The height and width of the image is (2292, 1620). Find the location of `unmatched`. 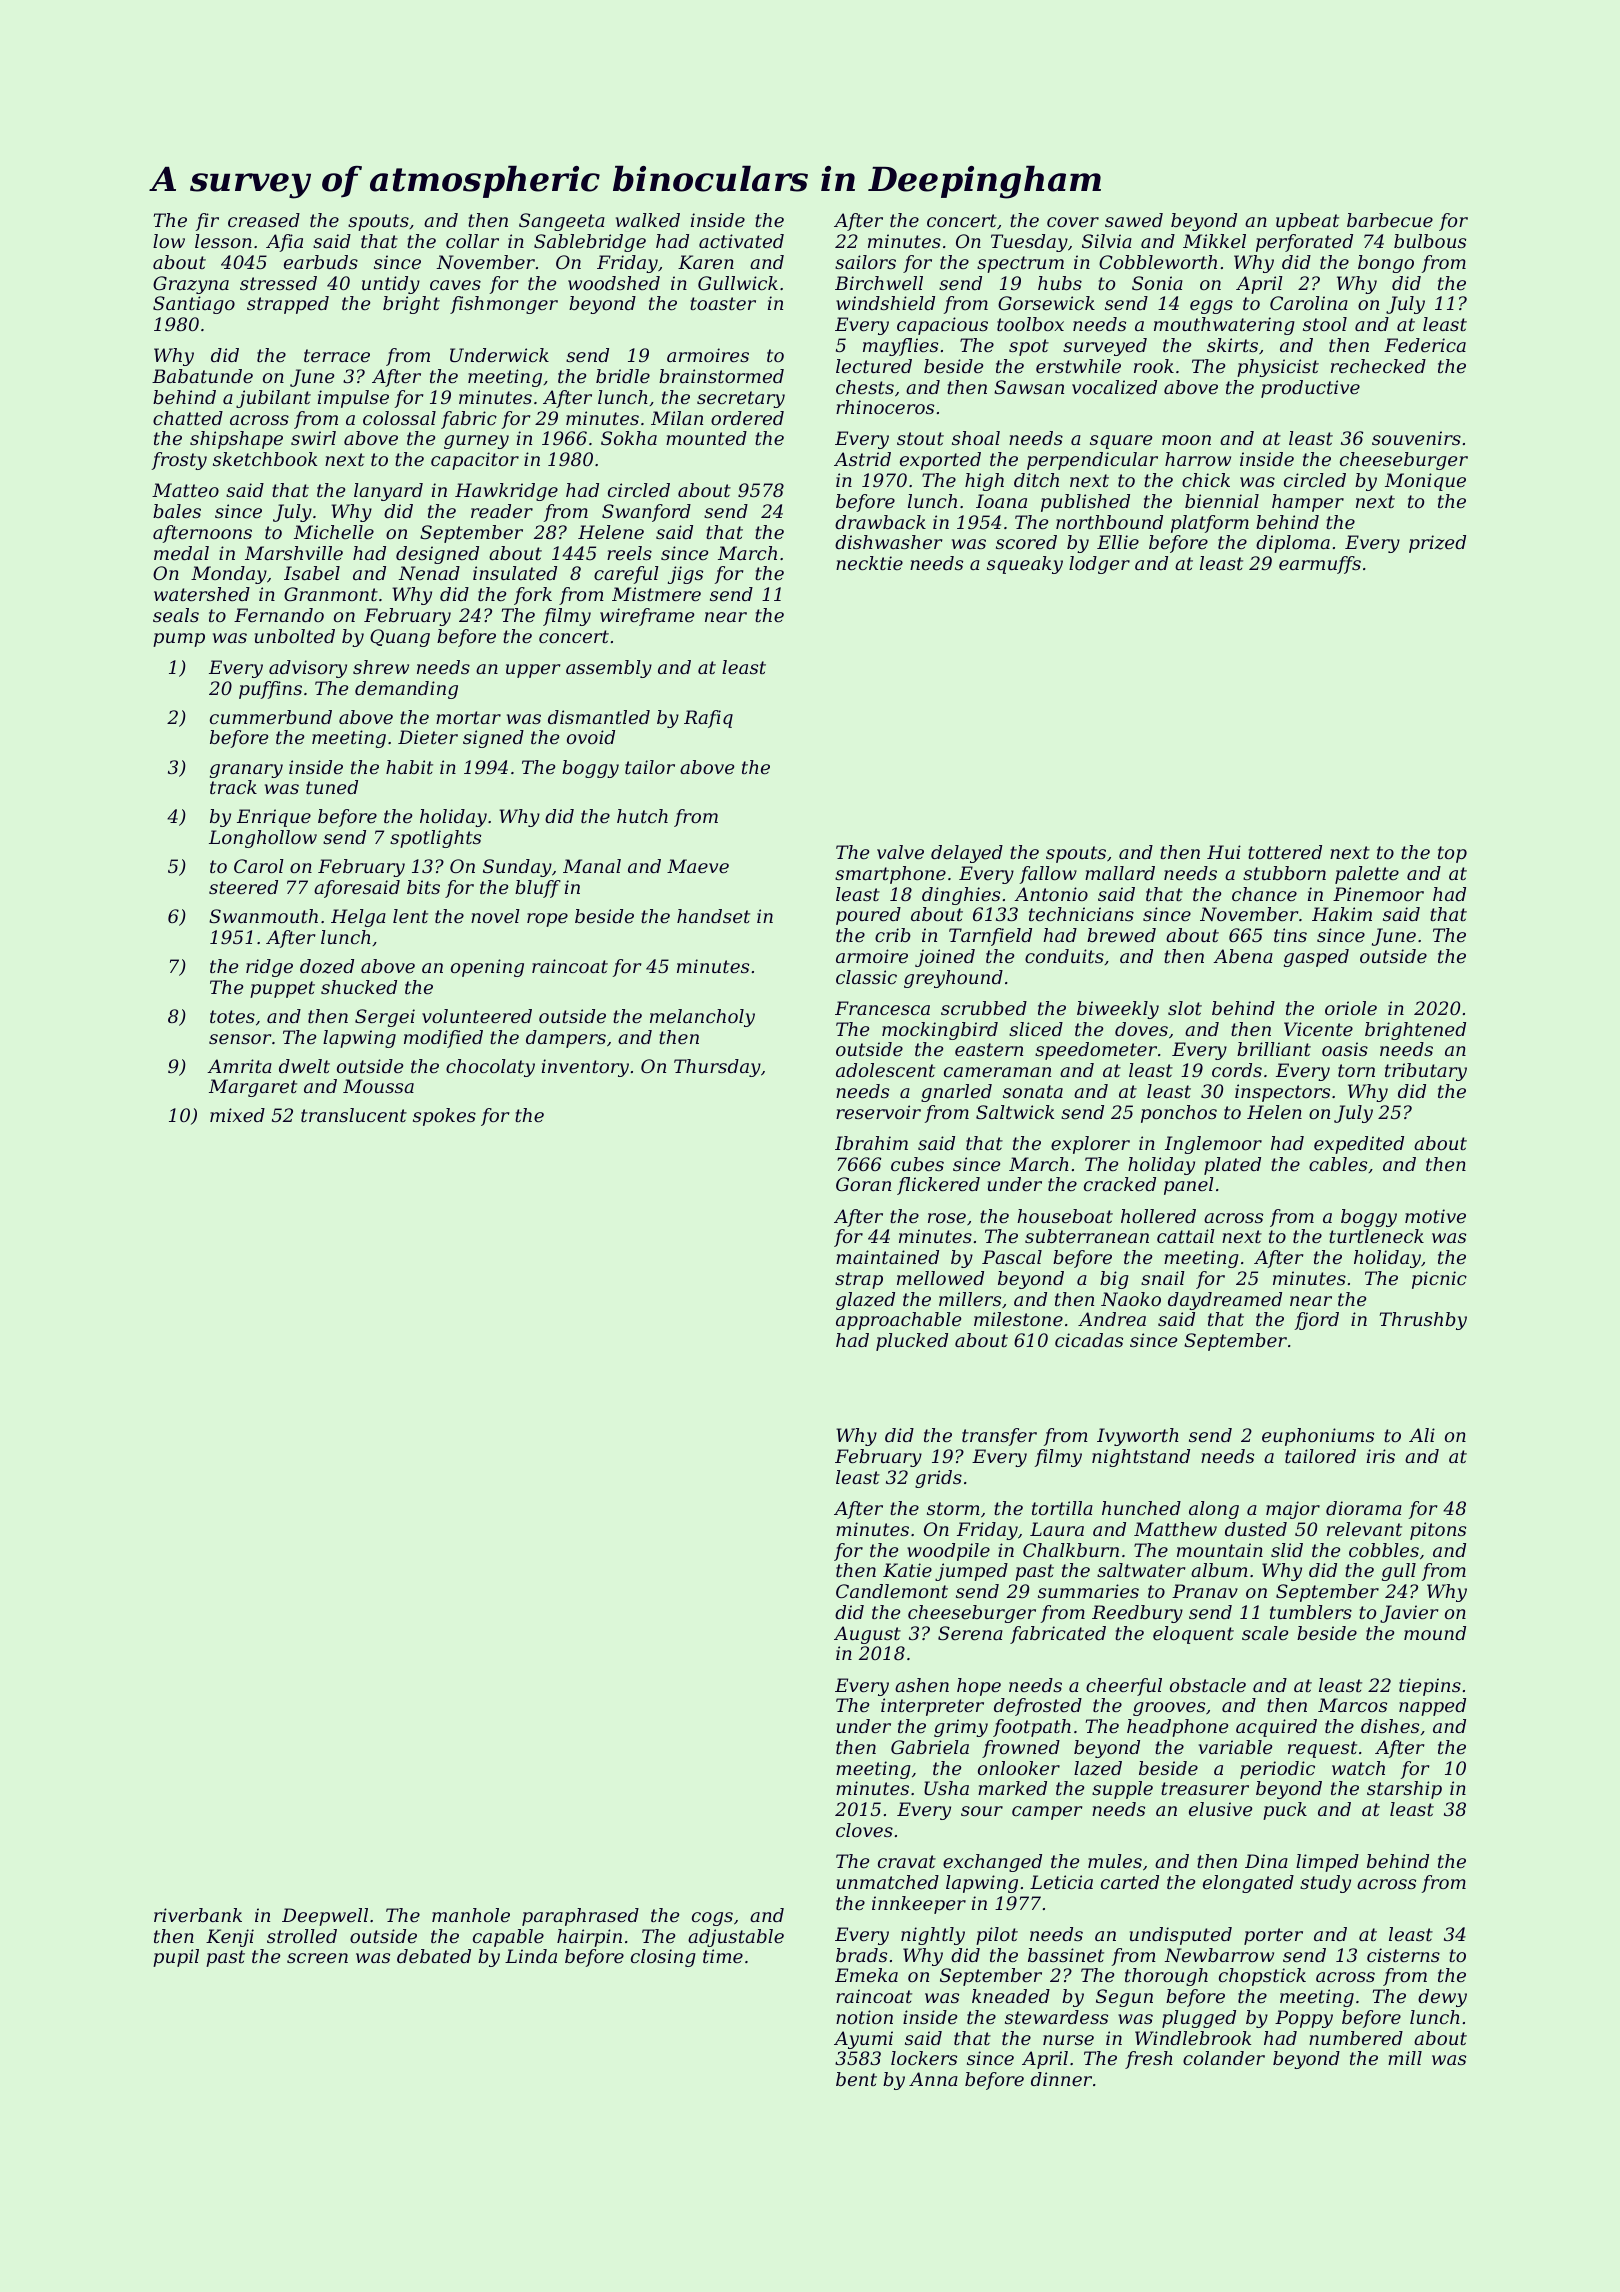

unmatched is located at coordinates (888, 1882).
